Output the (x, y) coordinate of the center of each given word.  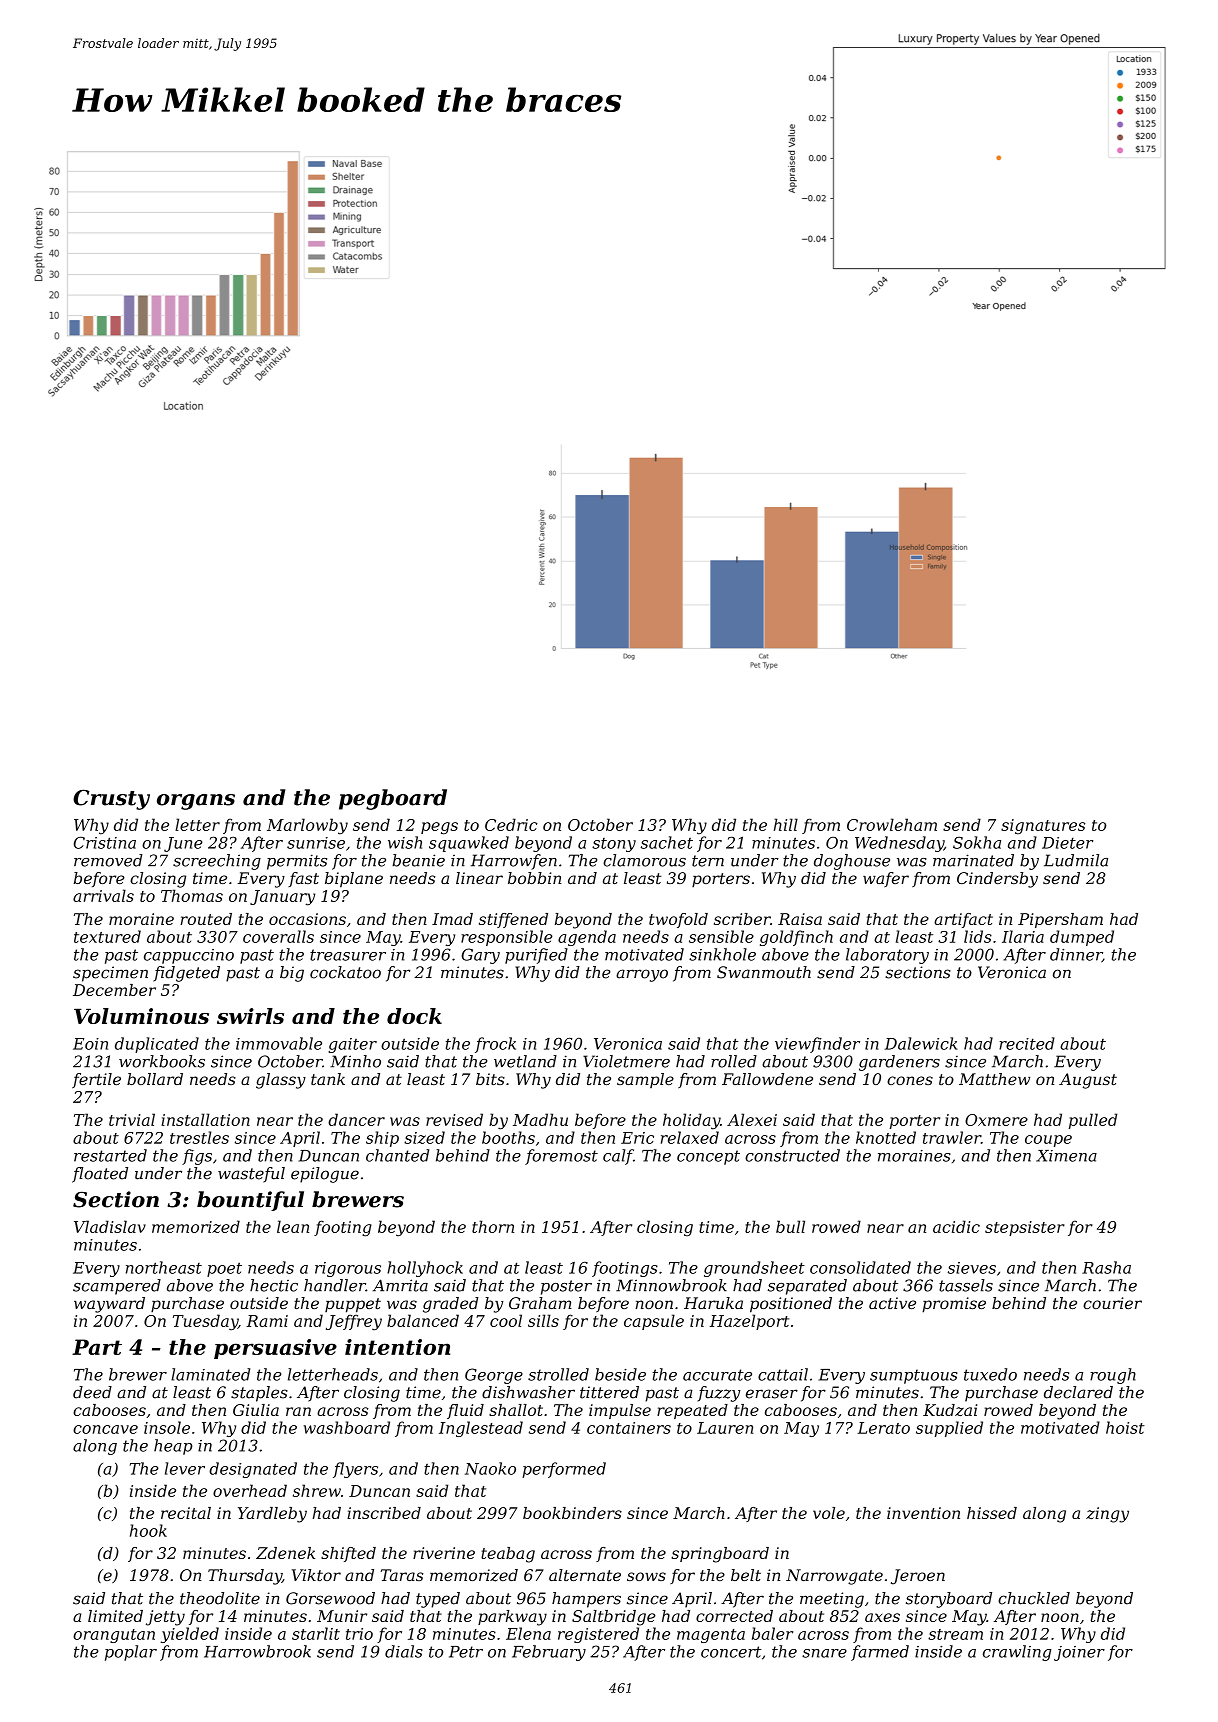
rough (1113, 1376)
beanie (418, 860)
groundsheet (754, 1269)
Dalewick (921, 1043)
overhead (250, 1490)
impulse (620, 1411)
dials (404, 1651)
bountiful (250, 1201)
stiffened (513, 920)
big (292, 974)
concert (731, 1652)
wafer (886, 879)
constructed (792, 1155)
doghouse (852, 862)
